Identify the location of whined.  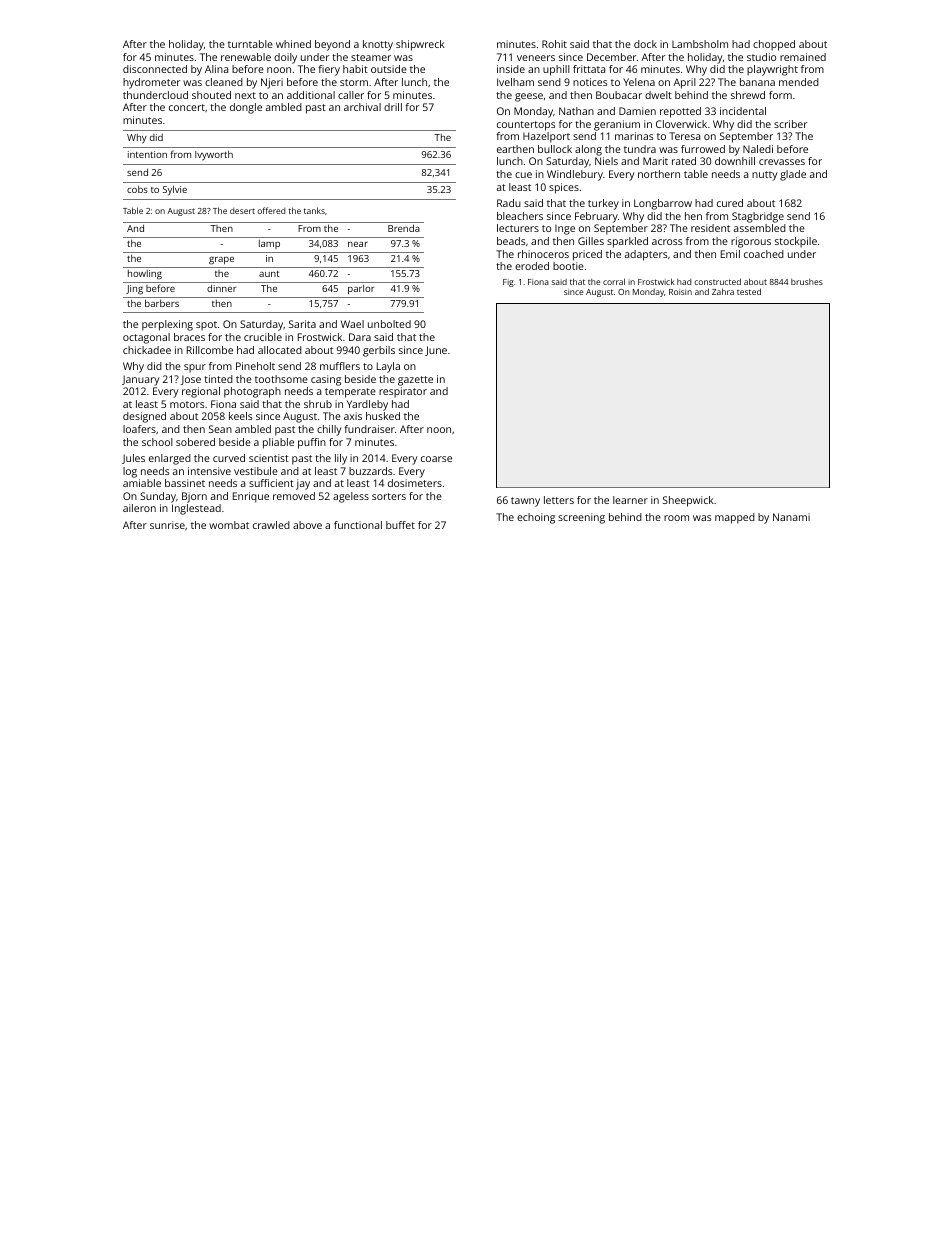
(293, 44).
